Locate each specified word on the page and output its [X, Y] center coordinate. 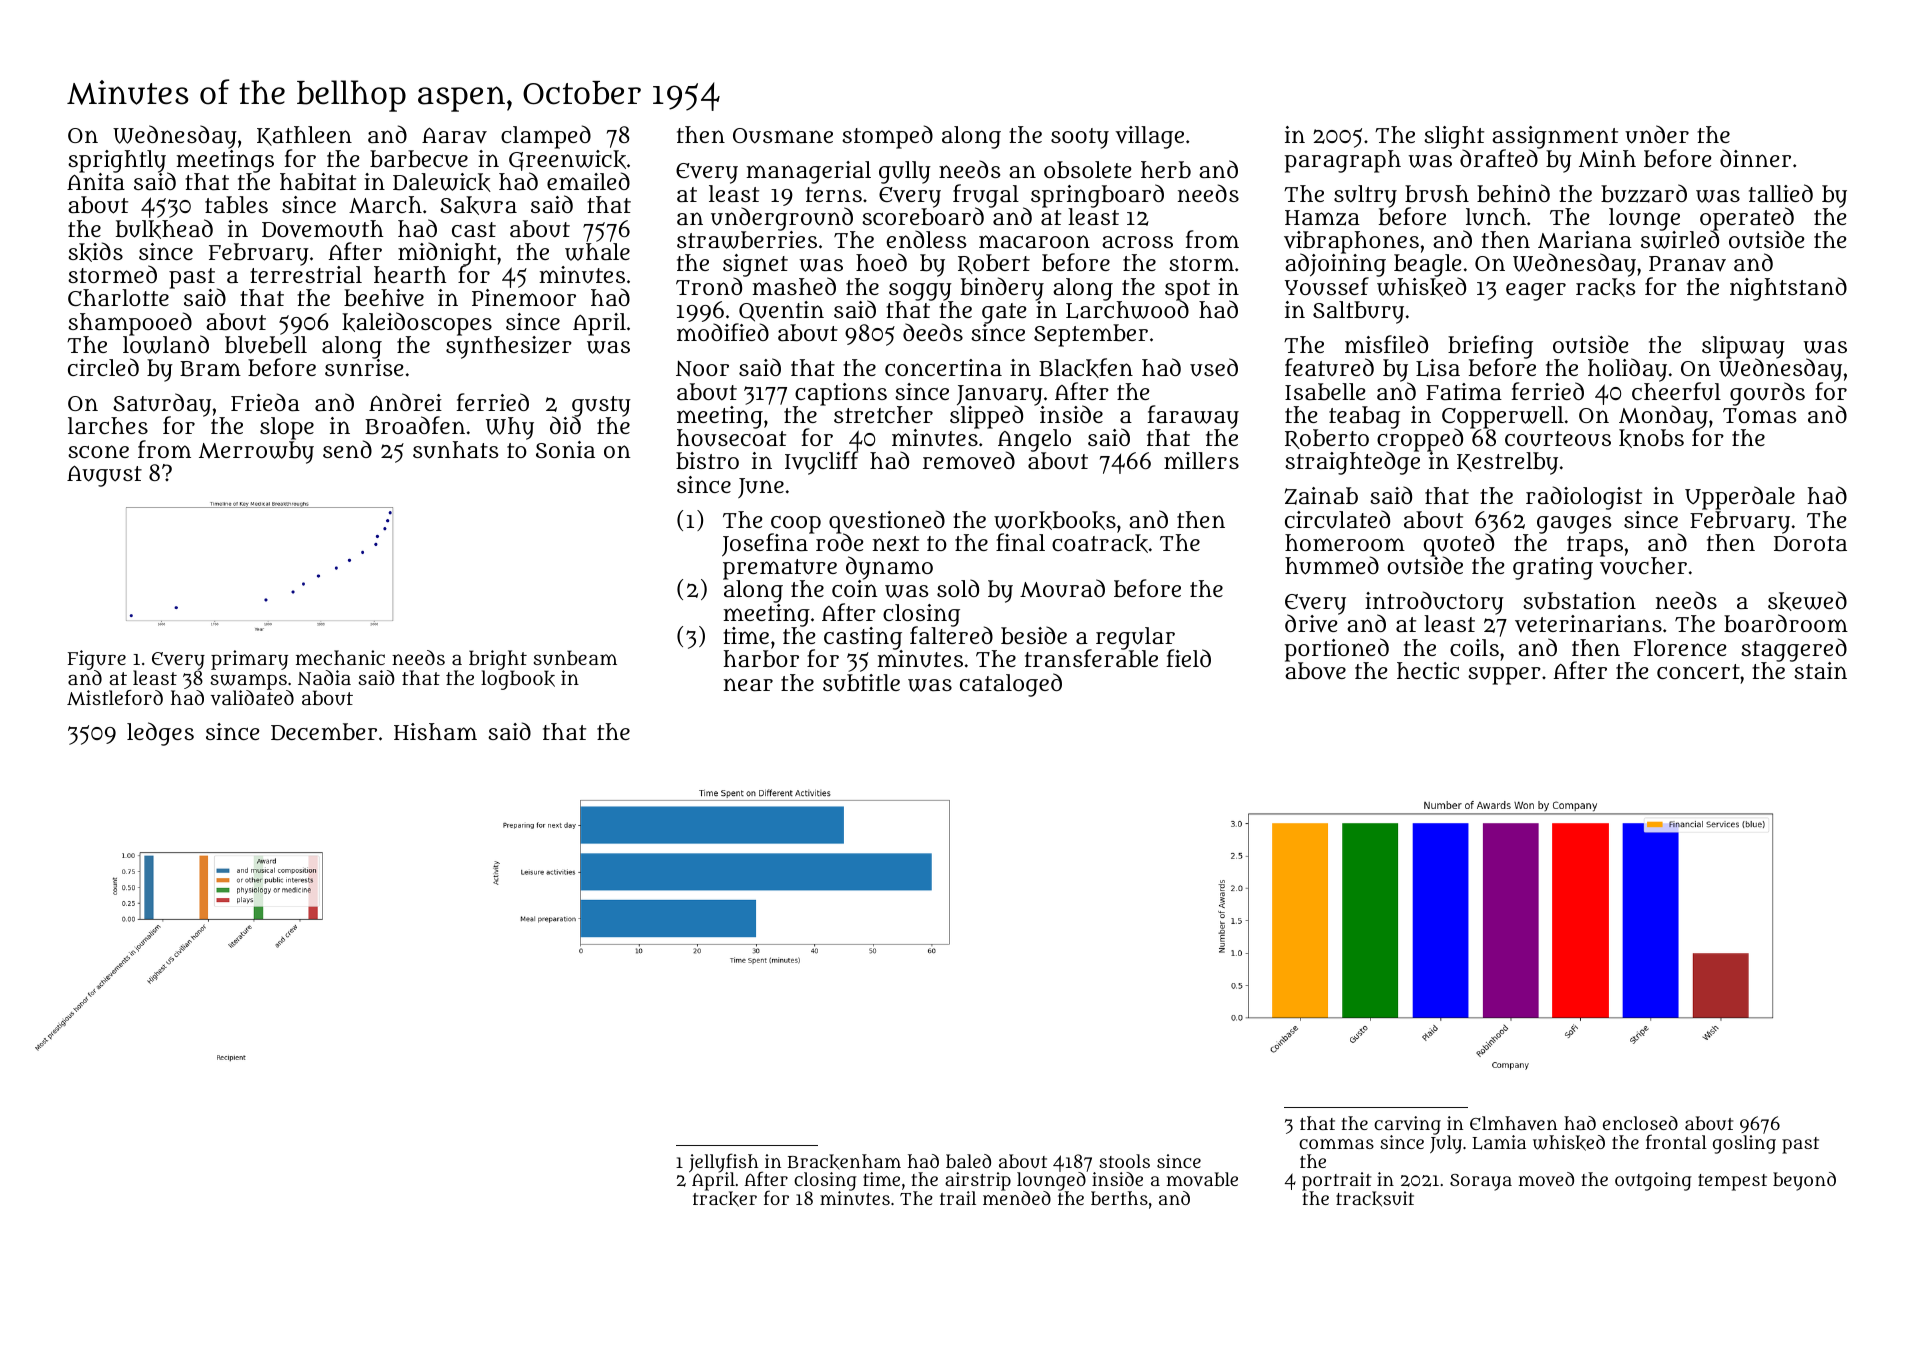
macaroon [1034, 241]
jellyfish [725, 1163]
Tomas [1759, 415]
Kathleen [304, 136]
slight [1454, 138]
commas [1336, 1144]
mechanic [340, 657]
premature [780, 570]
